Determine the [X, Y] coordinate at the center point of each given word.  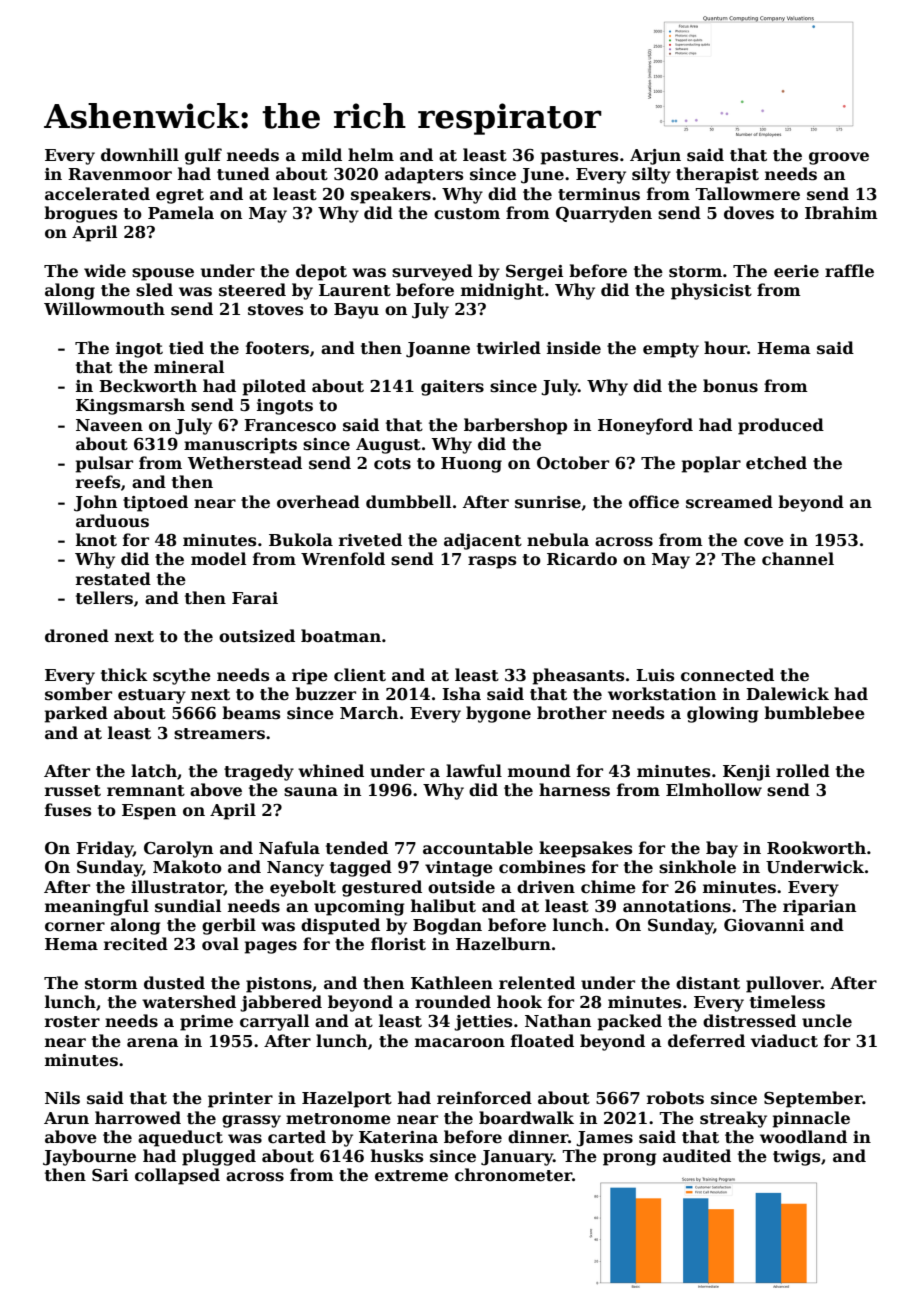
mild [322, 154]
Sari [110, 1175]
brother [572, 713]
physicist [711, 291]
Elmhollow [714, 790]
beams [251, 713]
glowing [722, 714]
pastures [579, 157]
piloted [274, 387]
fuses [68, 810]
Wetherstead [245, 463]
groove [839, 158]
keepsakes [585, 849]
